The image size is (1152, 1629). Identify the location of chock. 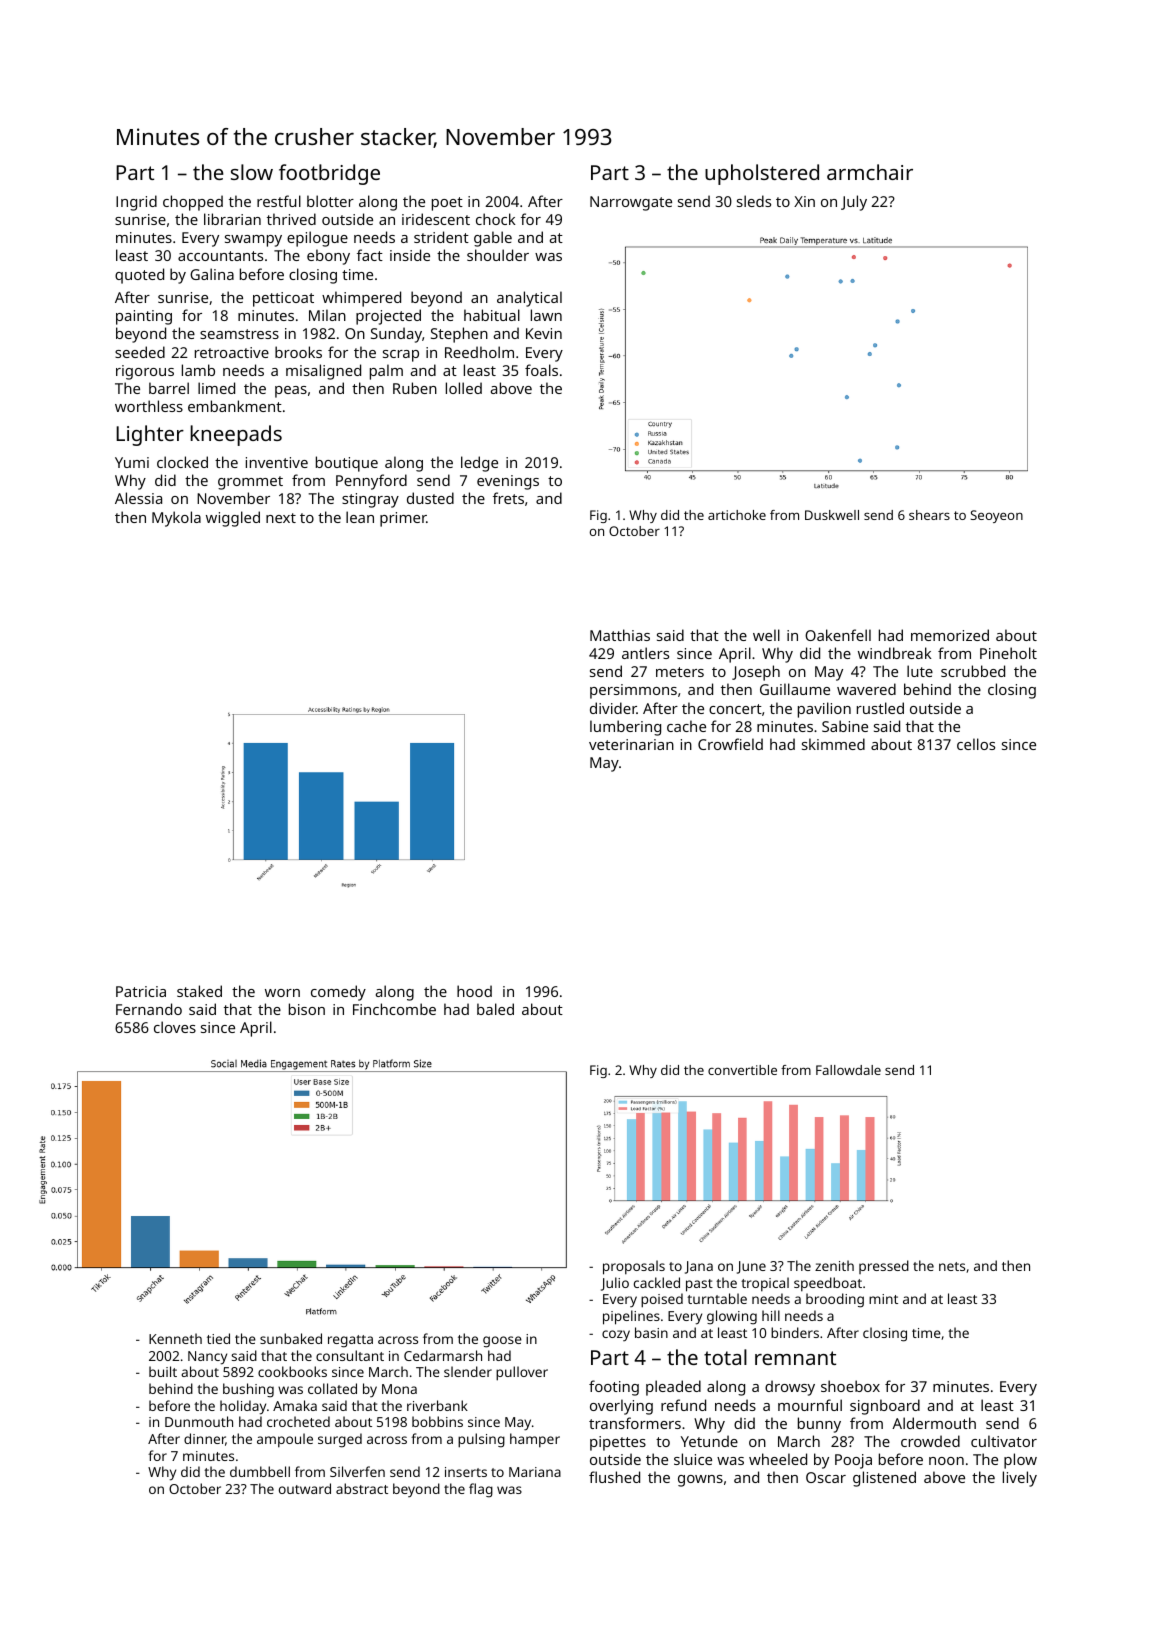
(496, 219).
